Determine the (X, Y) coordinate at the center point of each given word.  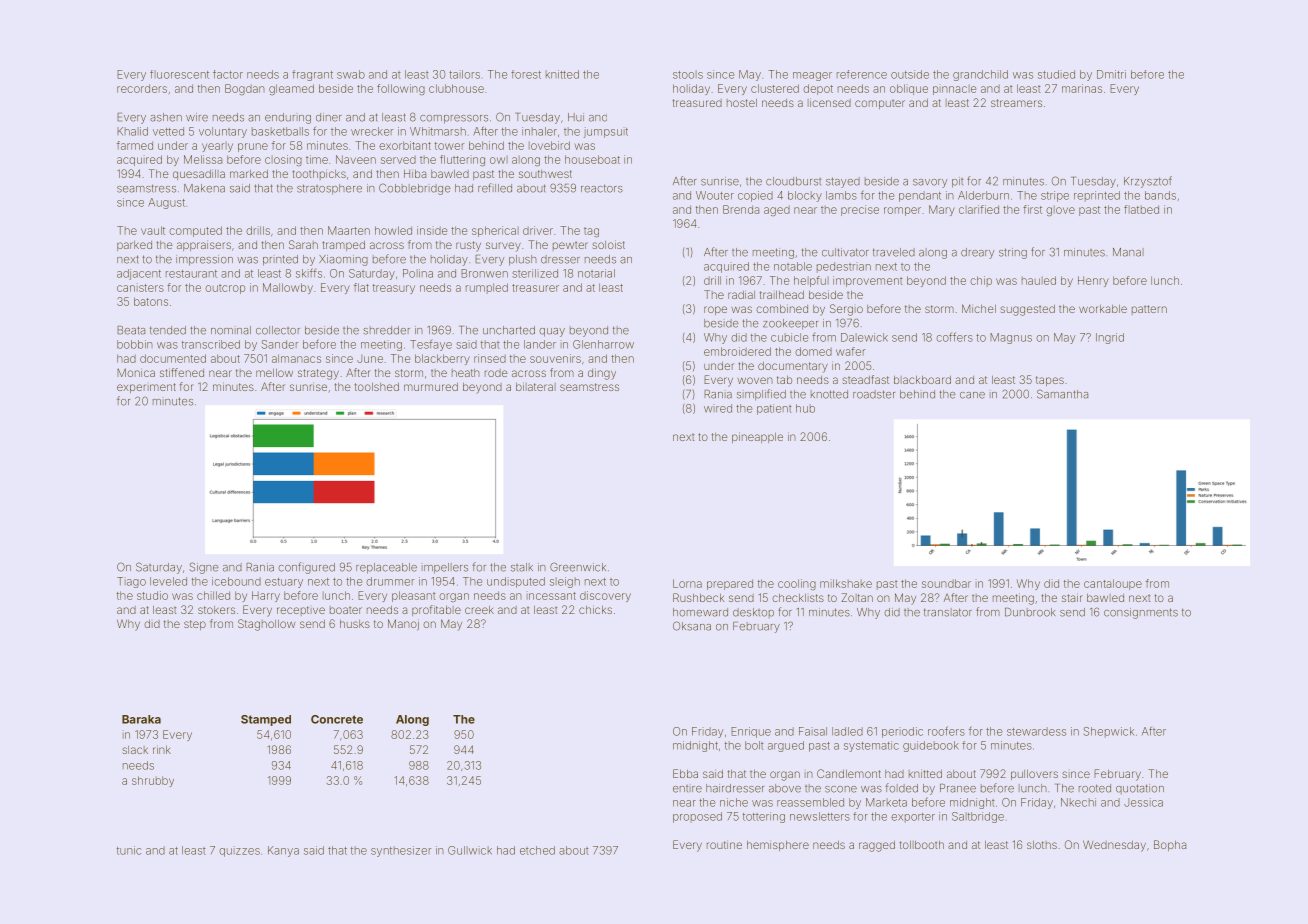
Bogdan (245, 89)
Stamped (266, 720)
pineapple (757, 437)
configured (306, 568)
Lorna (687, 583)
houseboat (592, 159)
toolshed (377, 387)
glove (1060, 211)
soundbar (946, 583)
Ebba (685, 773)
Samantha (1062, 394)
